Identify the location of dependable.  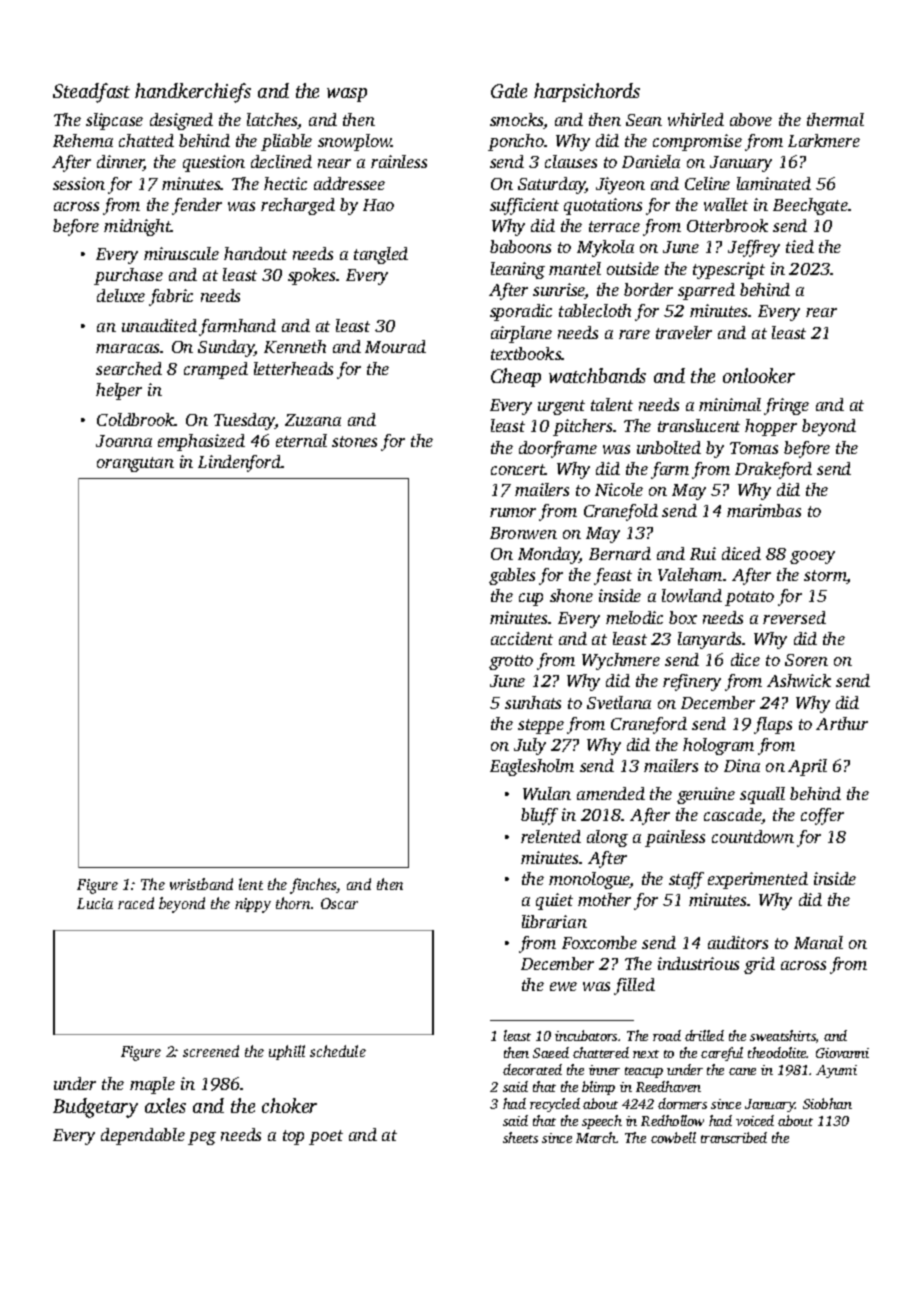
(143, 1136).
